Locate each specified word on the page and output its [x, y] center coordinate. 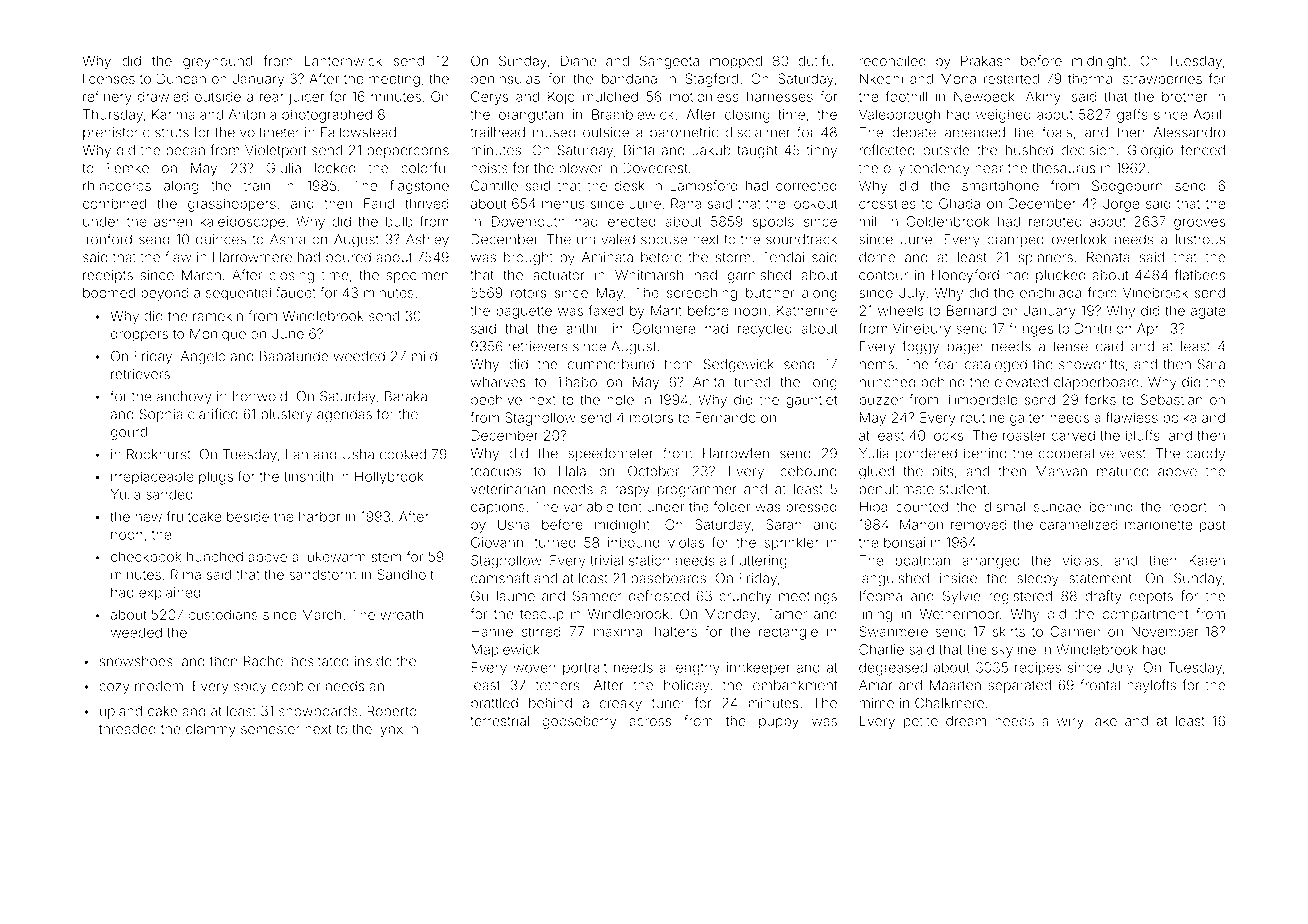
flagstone [419, 187]
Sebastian [1172, 399]
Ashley [427, 241]
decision [1088, 150]
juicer [306, 98]
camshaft [500, 578]
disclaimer [758, 132]
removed [979, 524]
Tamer [787, 614]
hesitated [320, 661]
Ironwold [260, 396]
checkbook [146, 556]
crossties [887, 203]
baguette [524, 312]
